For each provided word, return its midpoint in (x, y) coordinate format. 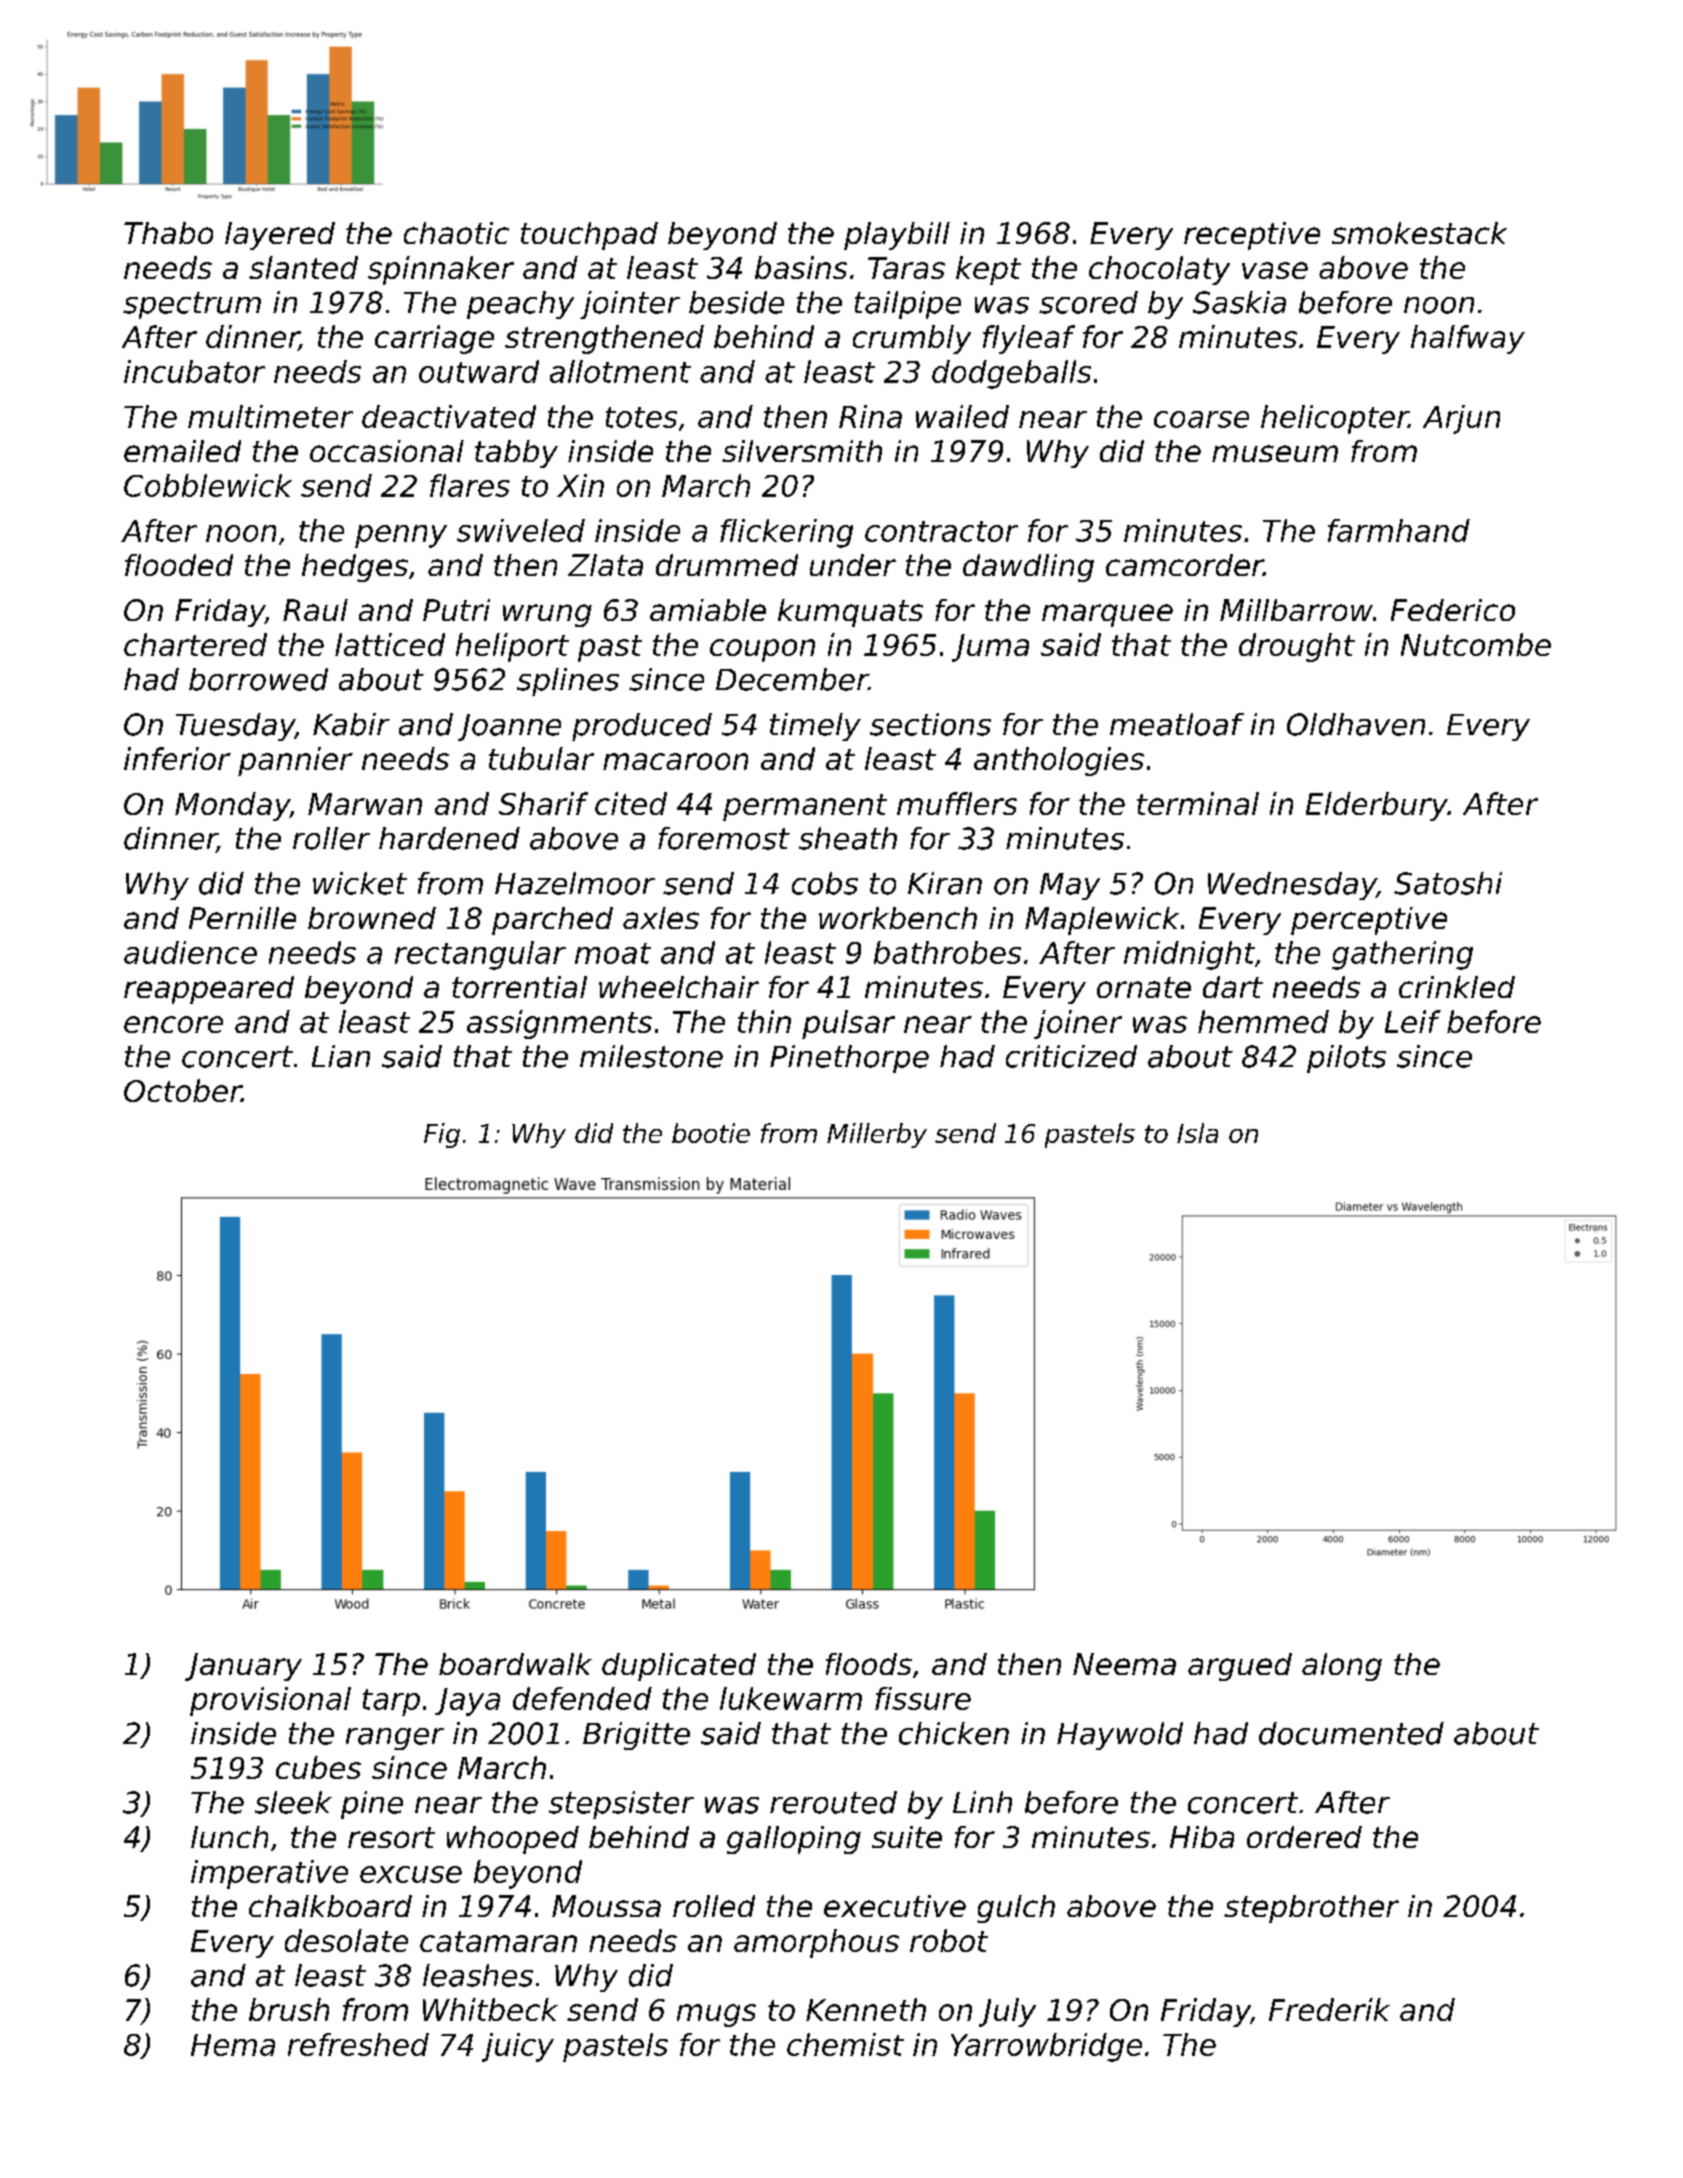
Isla (1197, 1133)
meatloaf (1177, 724)
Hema (233, 2045)
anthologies (1059, 761)
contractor (941, 531)
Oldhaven (1356, 724)
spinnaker (441, 270)
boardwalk (515, 1664)
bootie (711, 1133)
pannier (295, 761)
